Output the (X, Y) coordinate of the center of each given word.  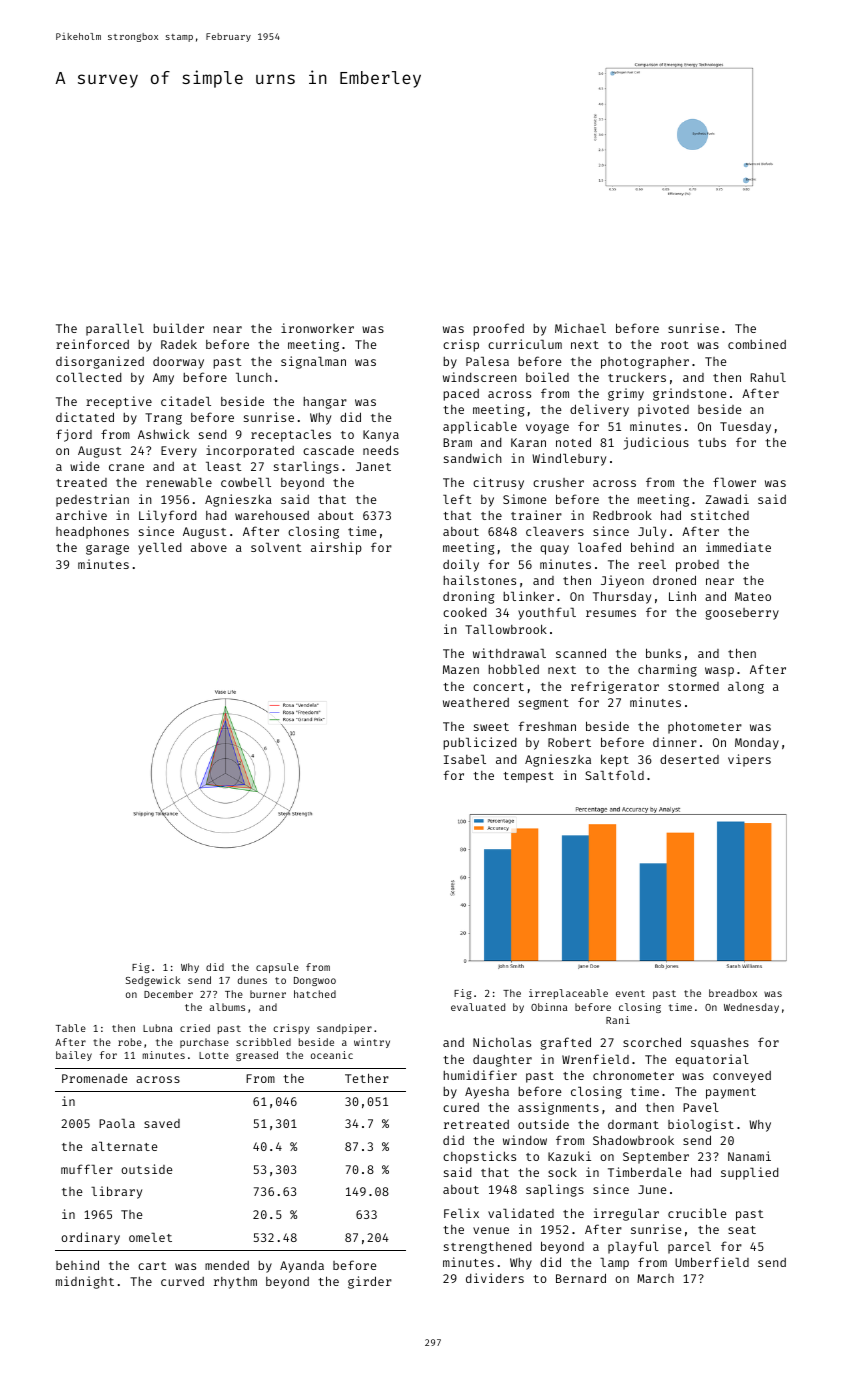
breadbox (733, 993)
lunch (254, 377)
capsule (277, 968)
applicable (480, 427)
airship (336, 548)
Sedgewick (153, 981)
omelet (150, 1237)
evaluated (478, 1007)
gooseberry (742, 614)
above (209, 547)
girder (370, 1282)
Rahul (768, 377)
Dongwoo (315, 981)
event (630, 993)
